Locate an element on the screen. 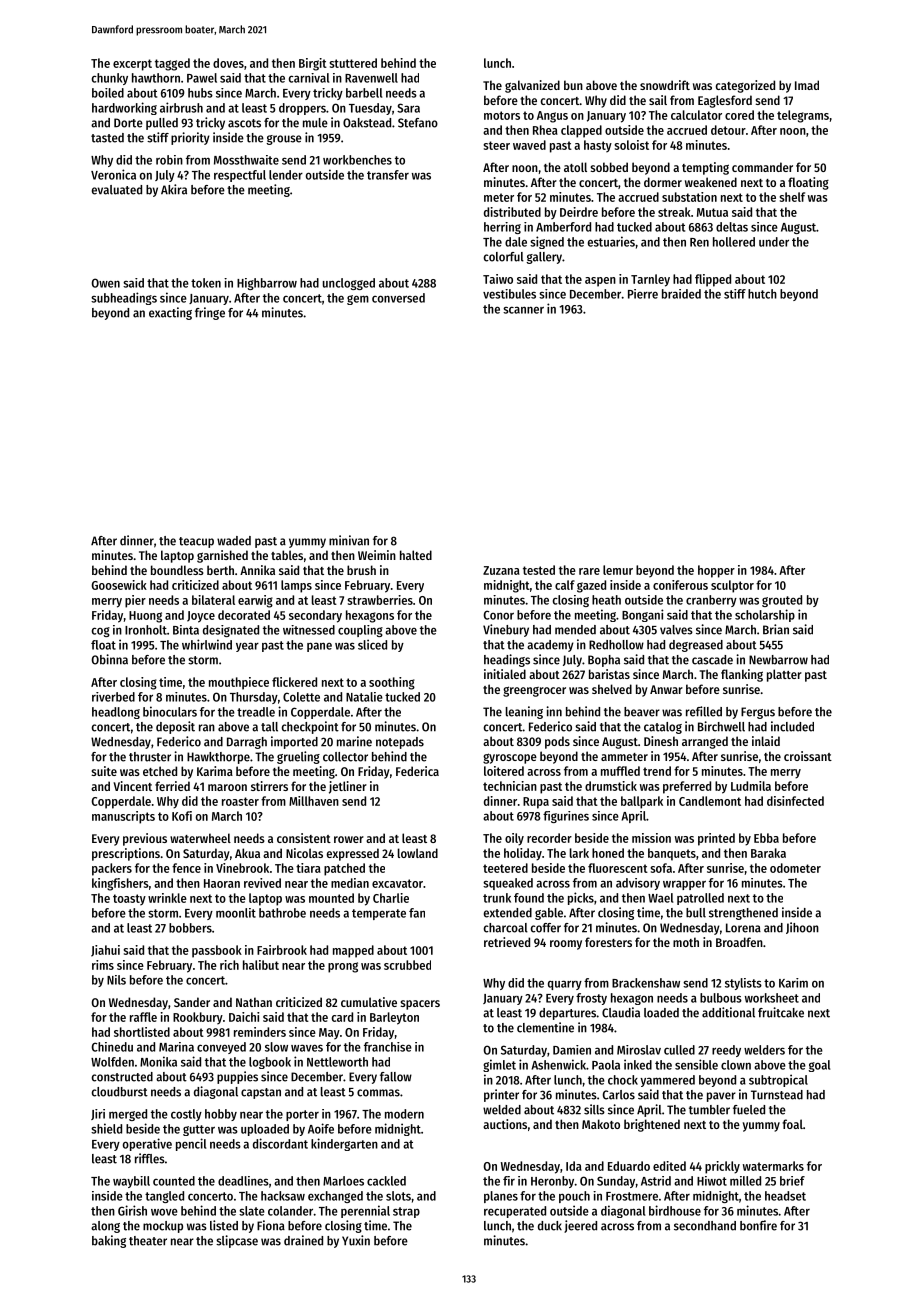 Image resolution: width=924 pixels, height=1314 pixels. Yuxin is located at coordinates (356, 1240).
